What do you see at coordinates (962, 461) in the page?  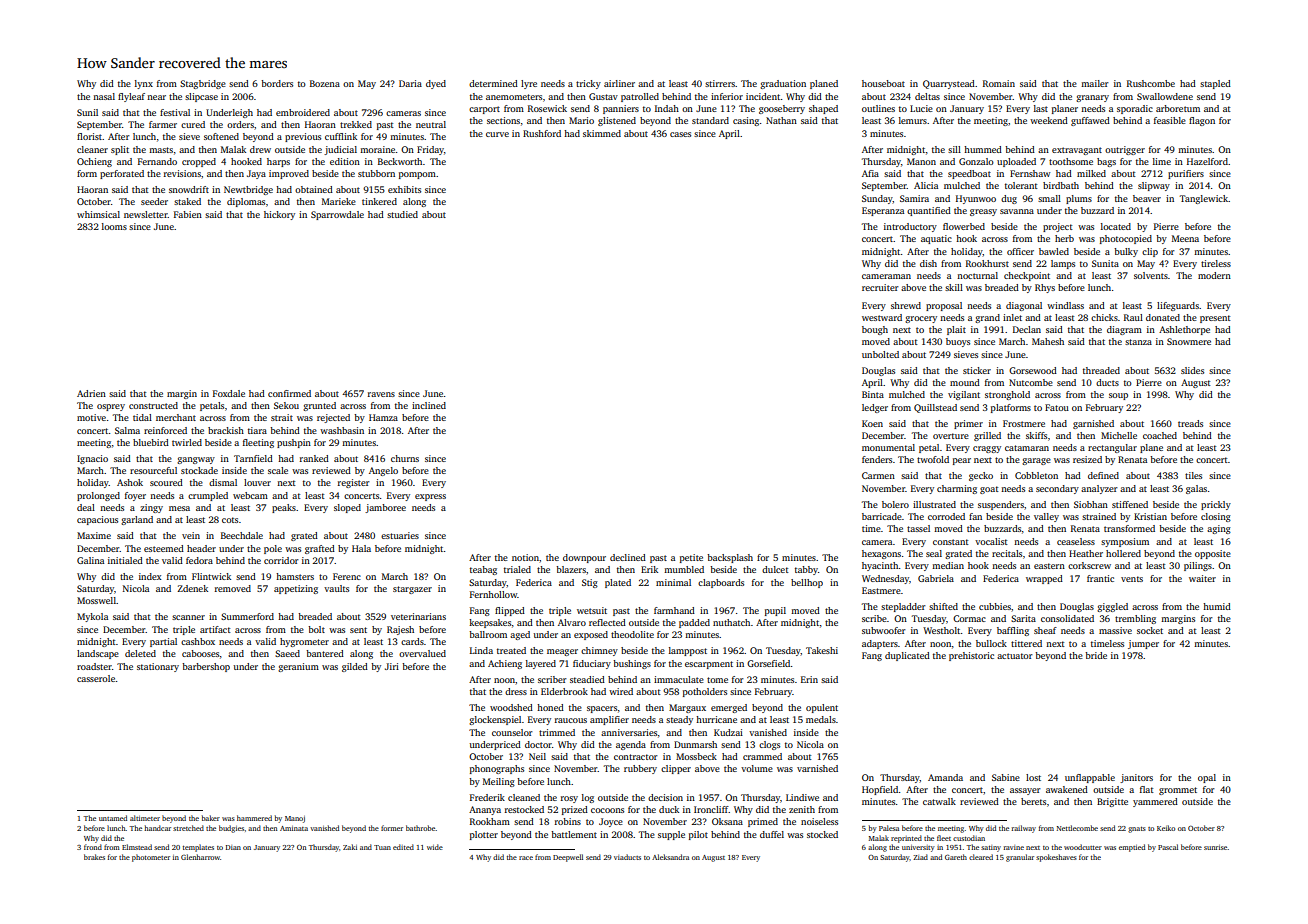 I see `pear` at bounding box center [962, 461].
